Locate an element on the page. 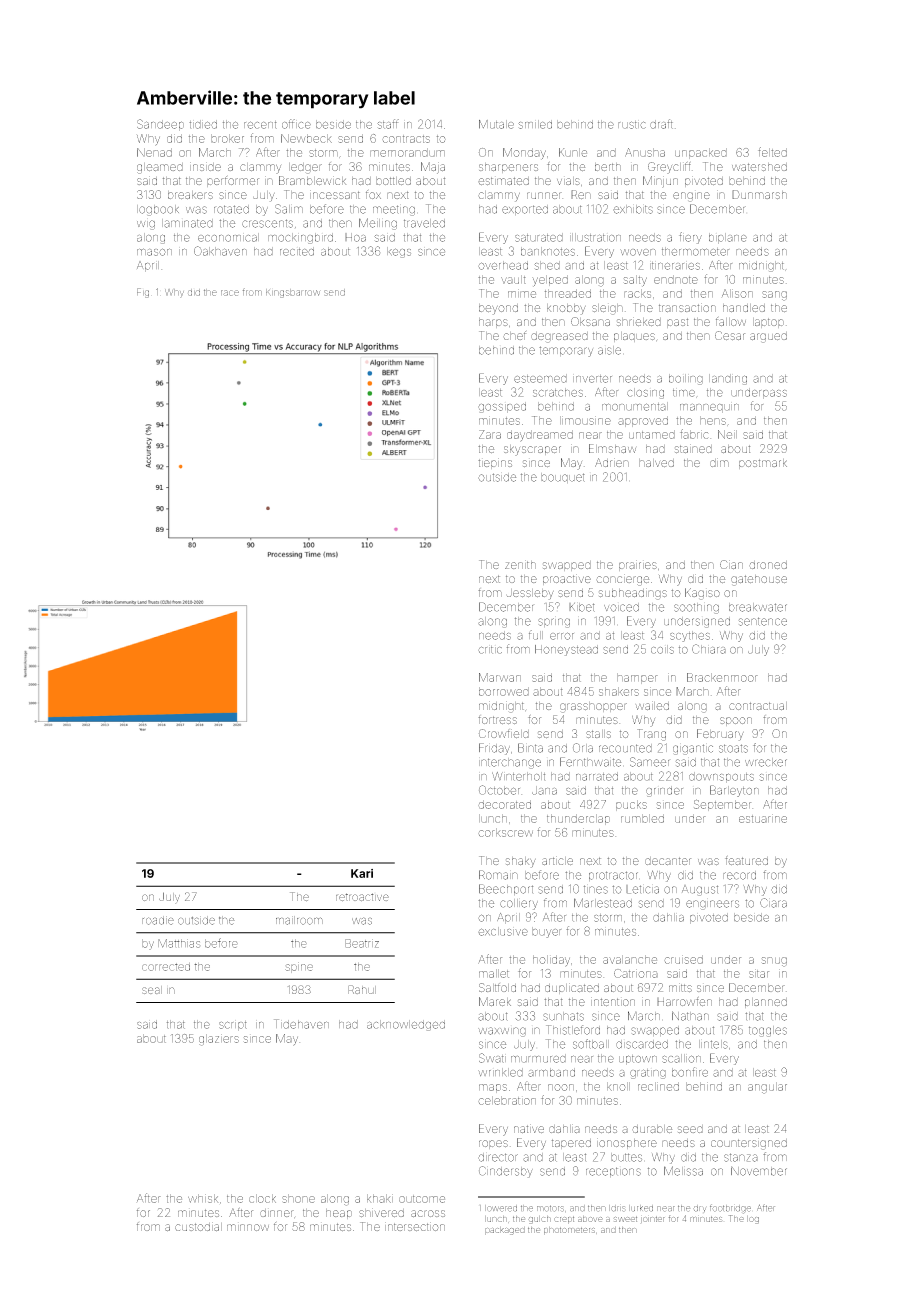  featured is located at coordinates (746, 860).
